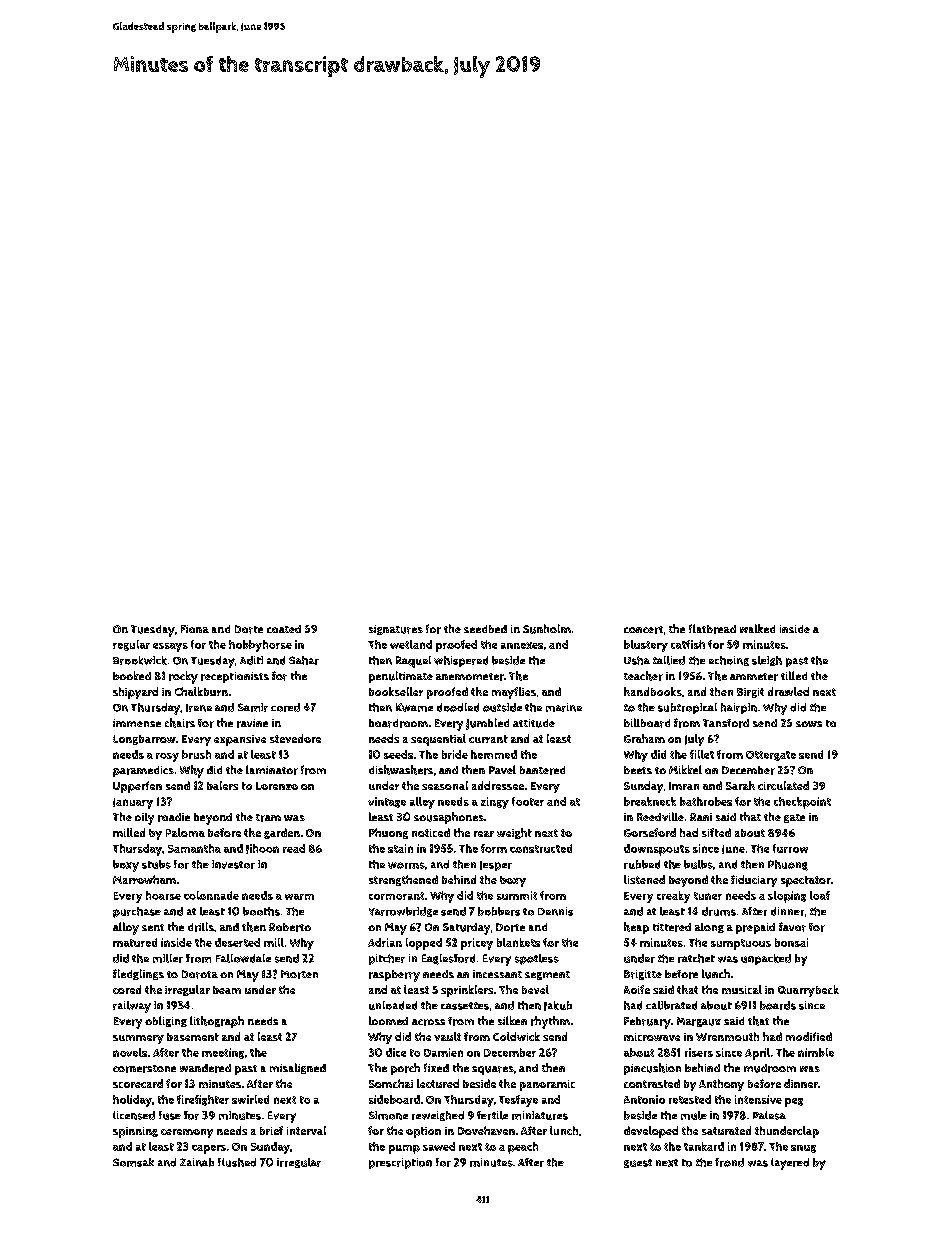  I want to click on Zainab, so click(197, 1162).
